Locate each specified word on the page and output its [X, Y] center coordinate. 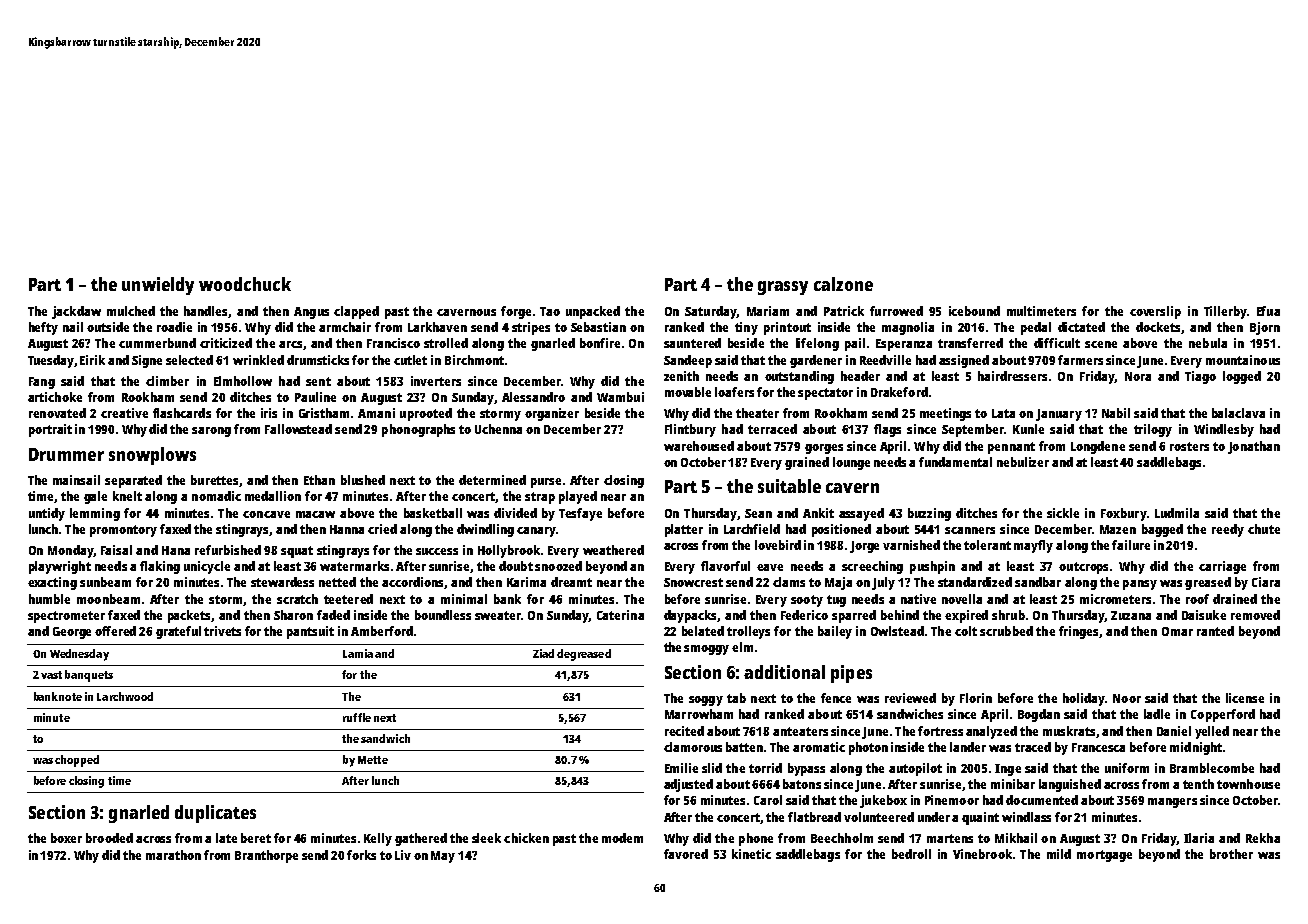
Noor [1127, 698]
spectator [825, 394]
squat [297, 552]
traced [1033, 747]
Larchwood [125, 696]
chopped [77, 761]
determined [492, 480]
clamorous [693, 747]
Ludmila [1177, 513]
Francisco [393, 343]
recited [684, 731]
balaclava [1238, 413]
